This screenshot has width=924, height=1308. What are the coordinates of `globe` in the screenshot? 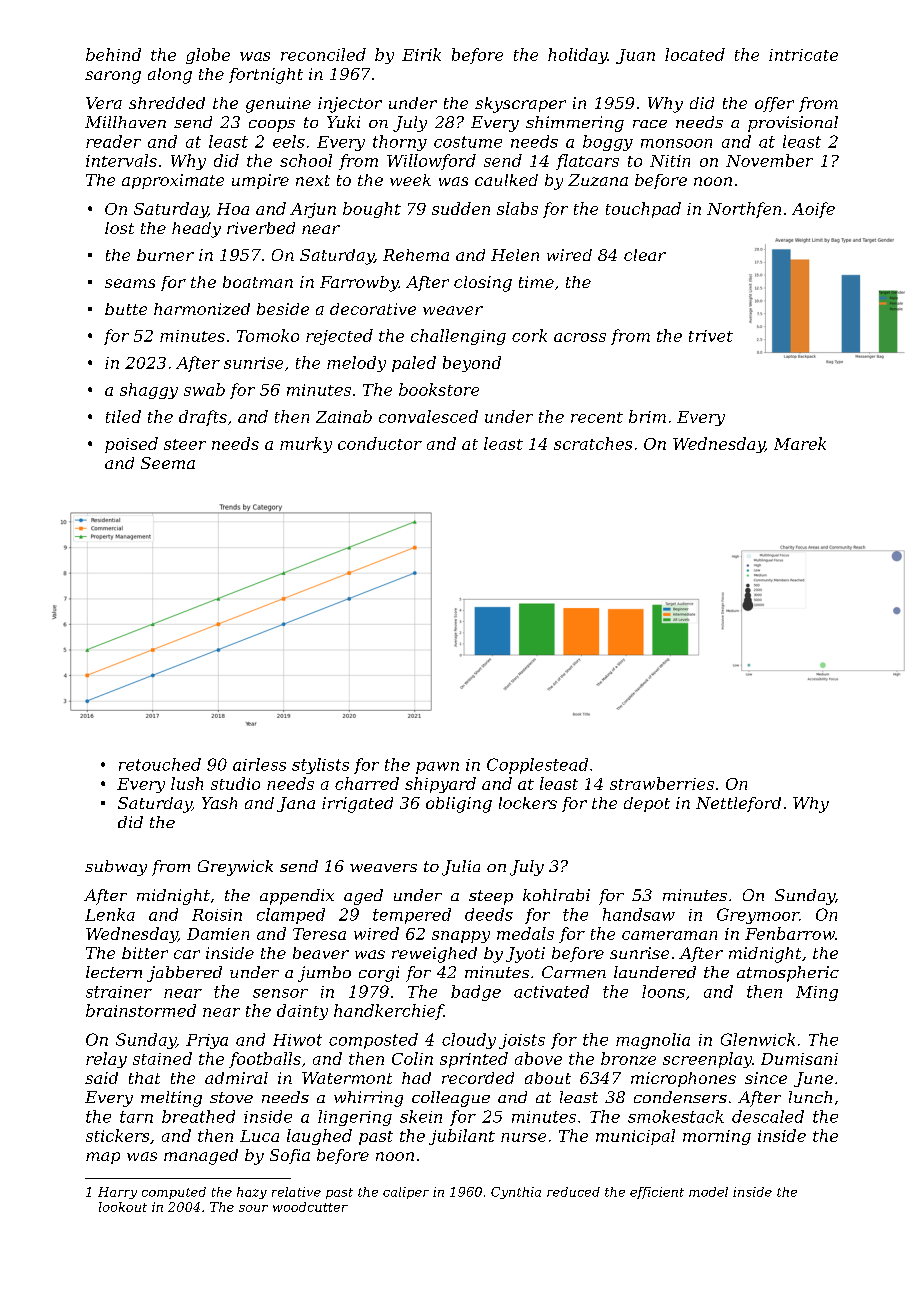 It's located at (208, 56).
